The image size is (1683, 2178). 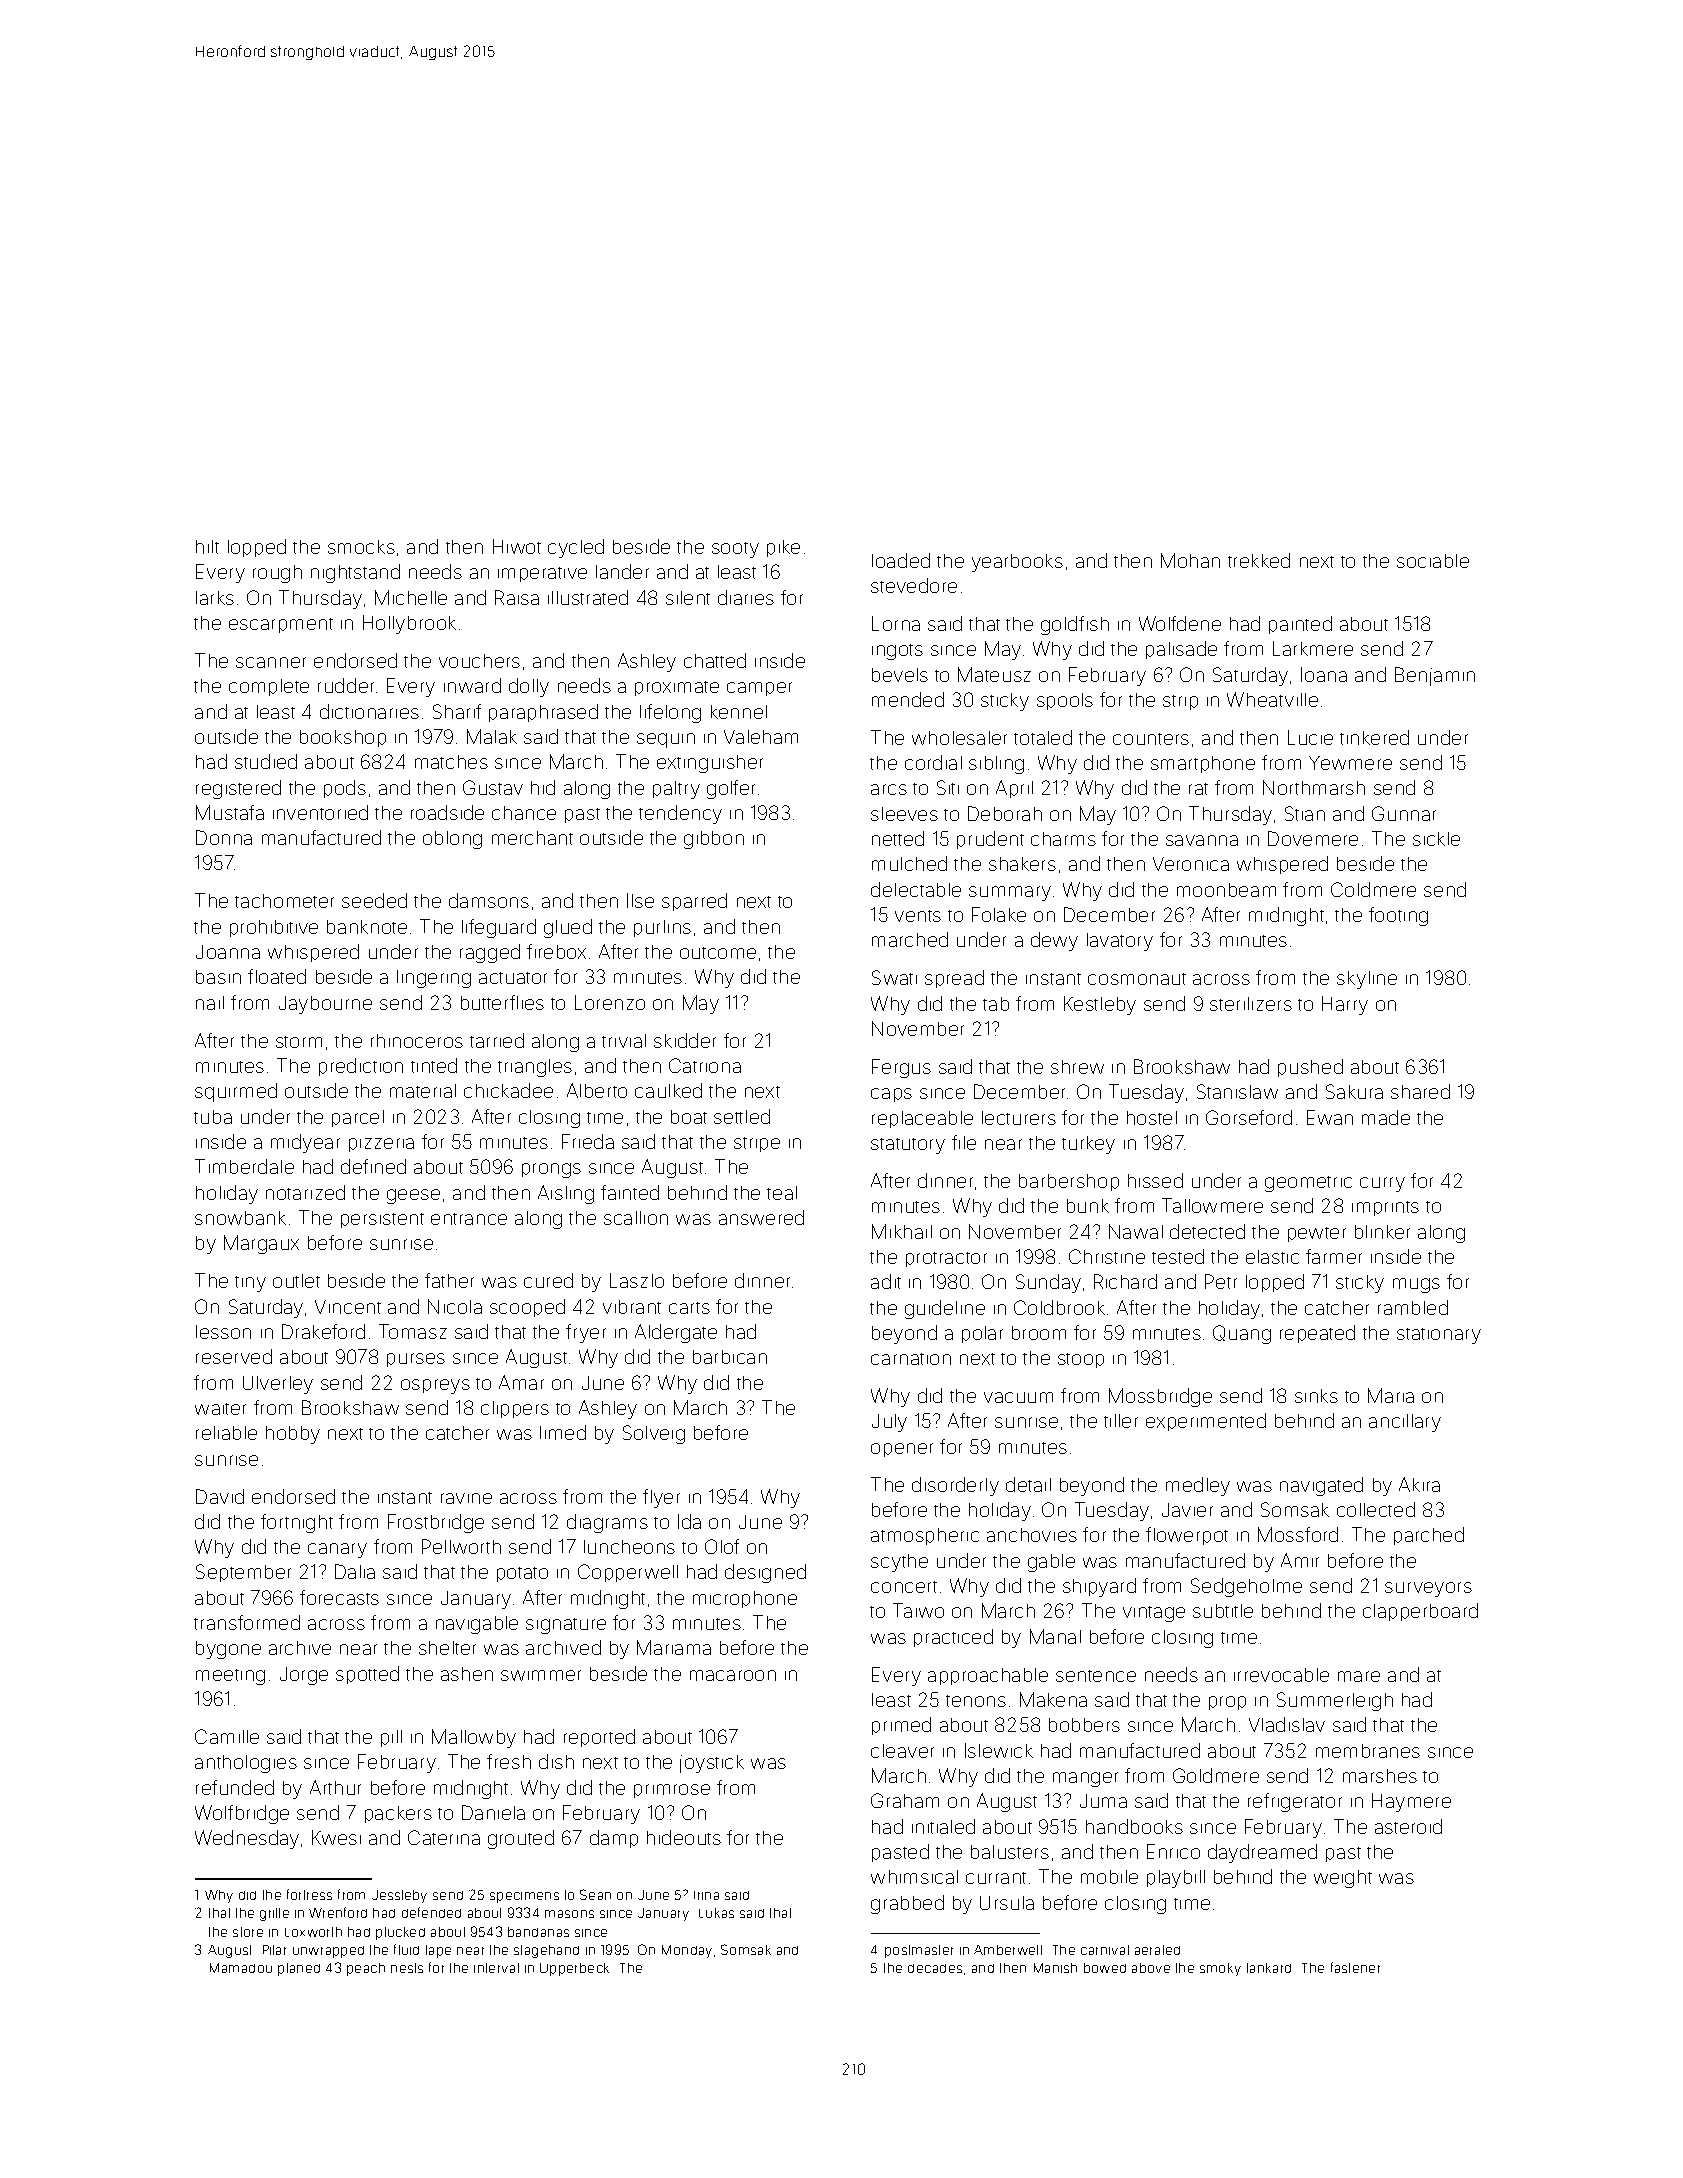 I want to click on sociable, so click(x=1433, y=561).
